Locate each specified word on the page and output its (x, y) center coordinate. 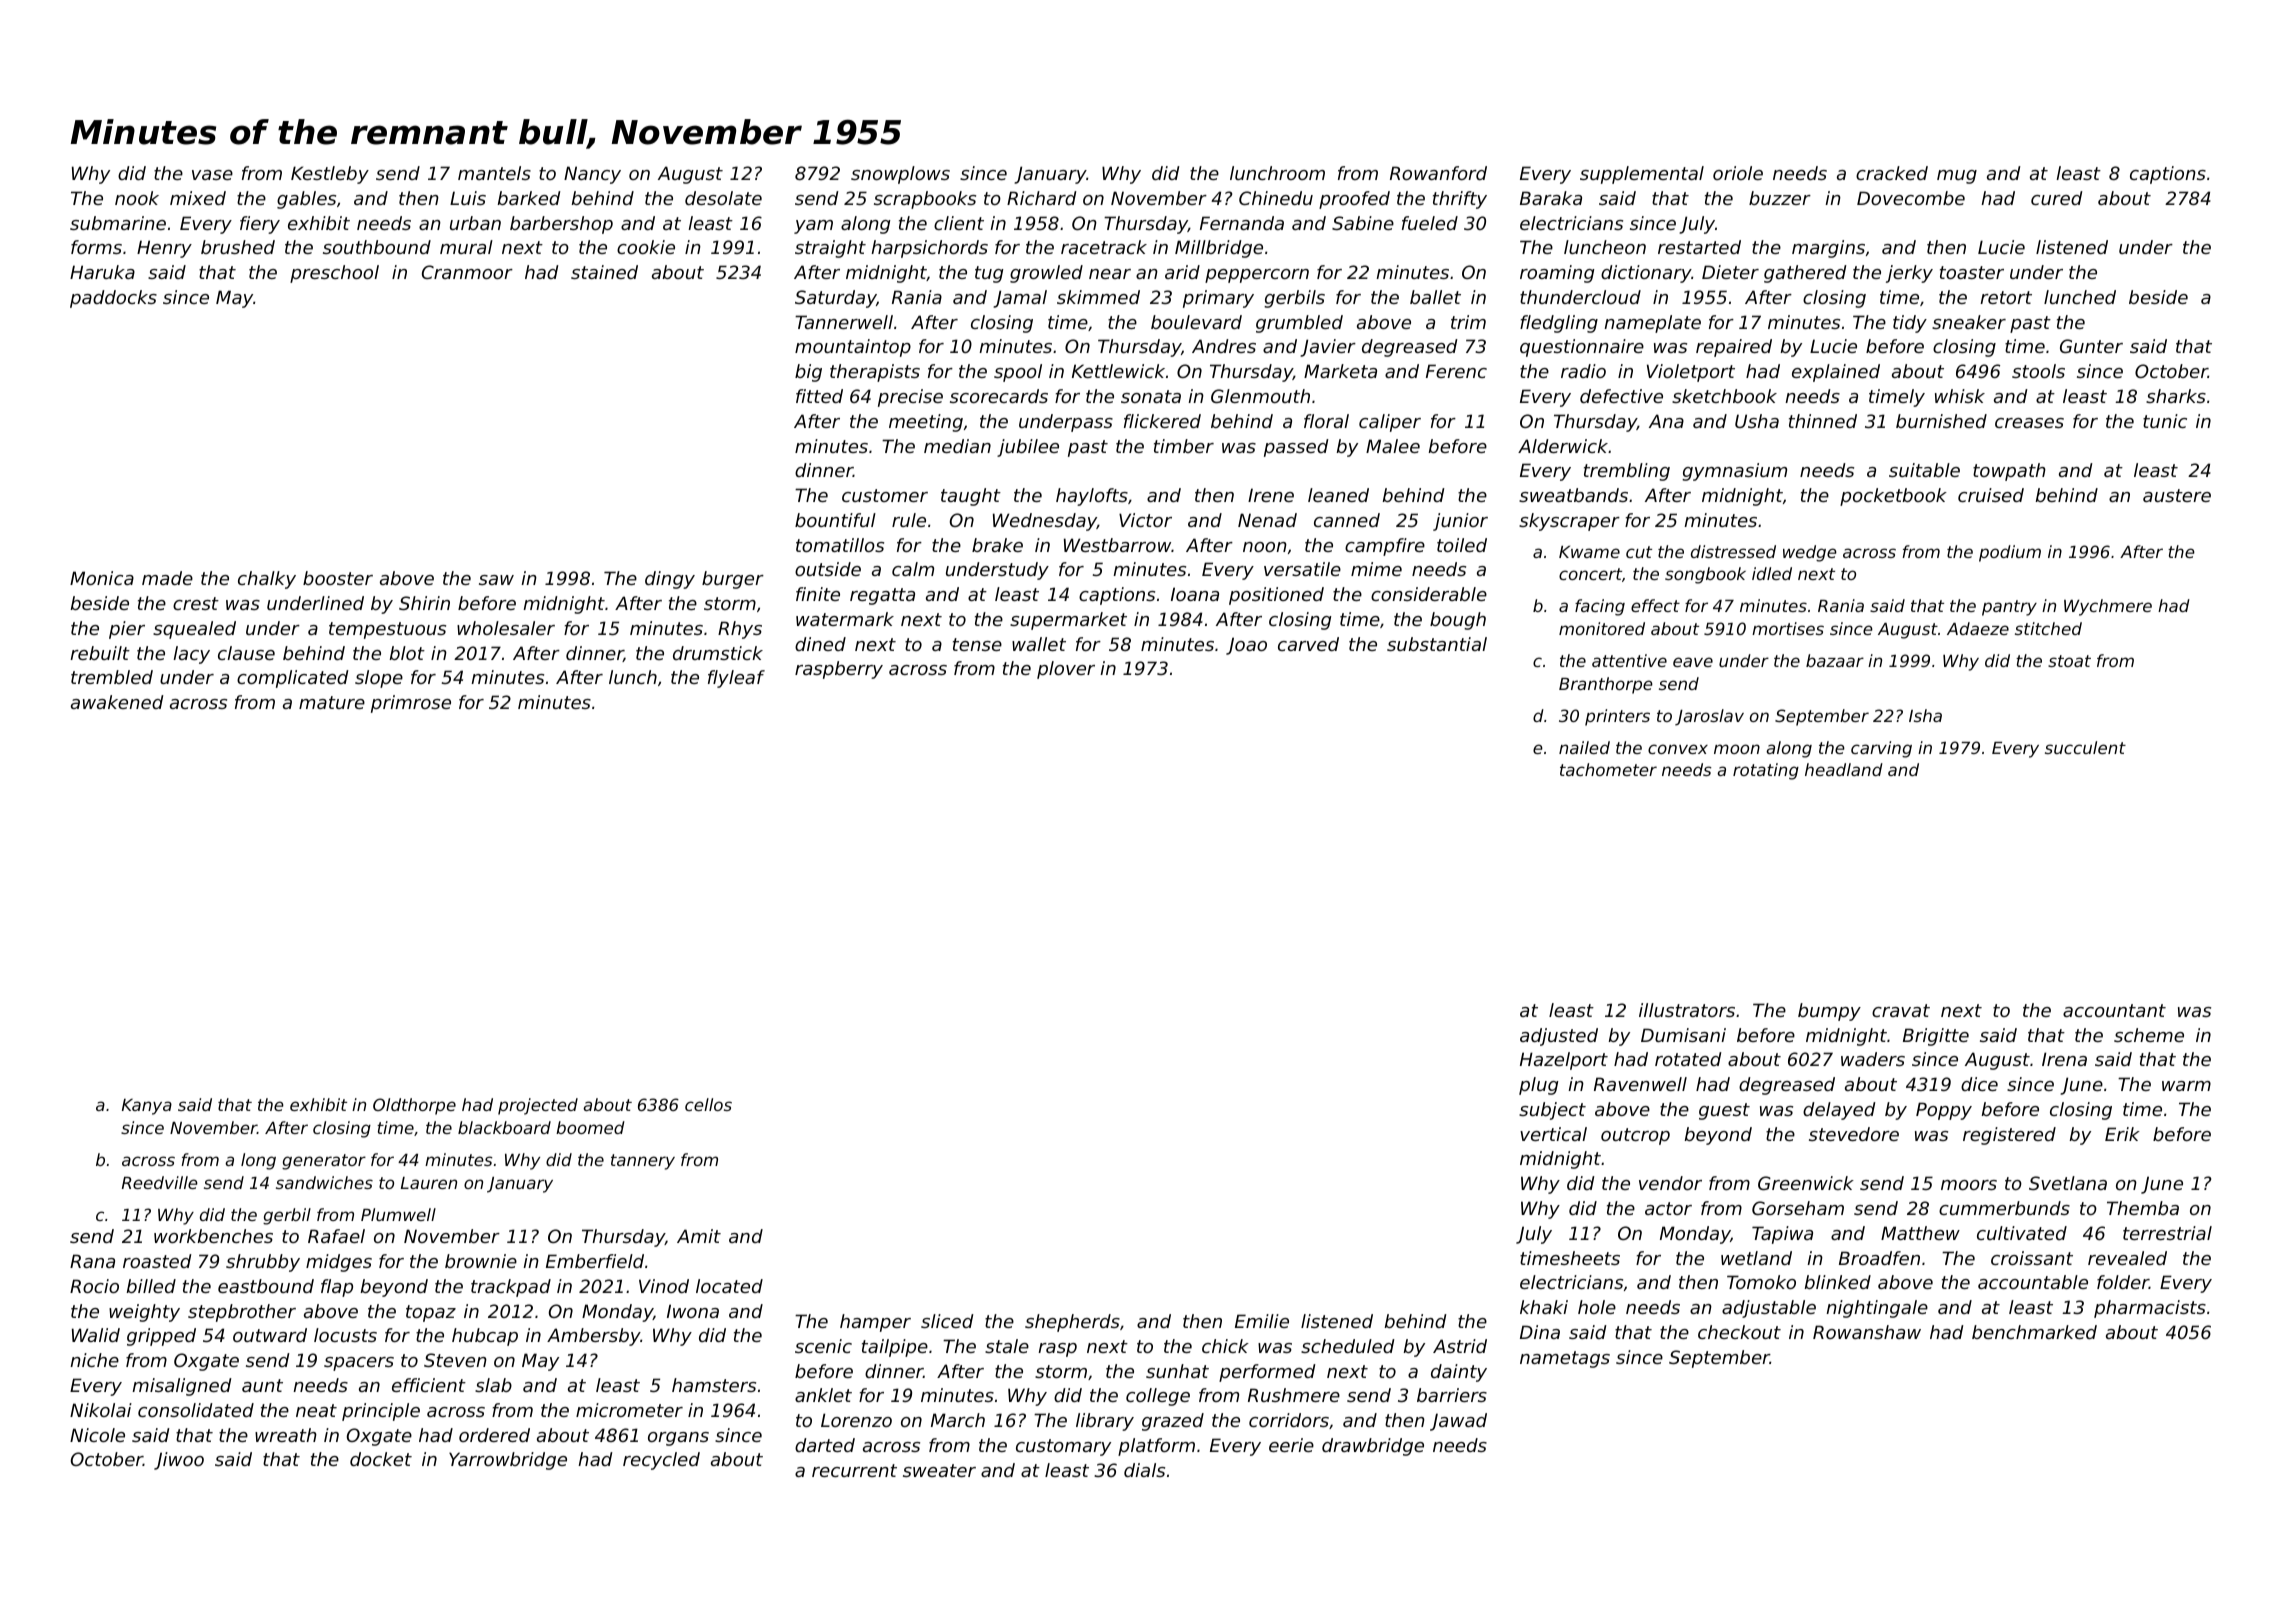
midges (339, 1263)
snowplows (900, 175)
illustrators (1687, 1010)
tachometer (1608, 769)
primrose (411, 704)
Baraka (1551, 198)
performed (1267, 1373)
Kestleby (330, 175)
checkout (1739, 1332)
